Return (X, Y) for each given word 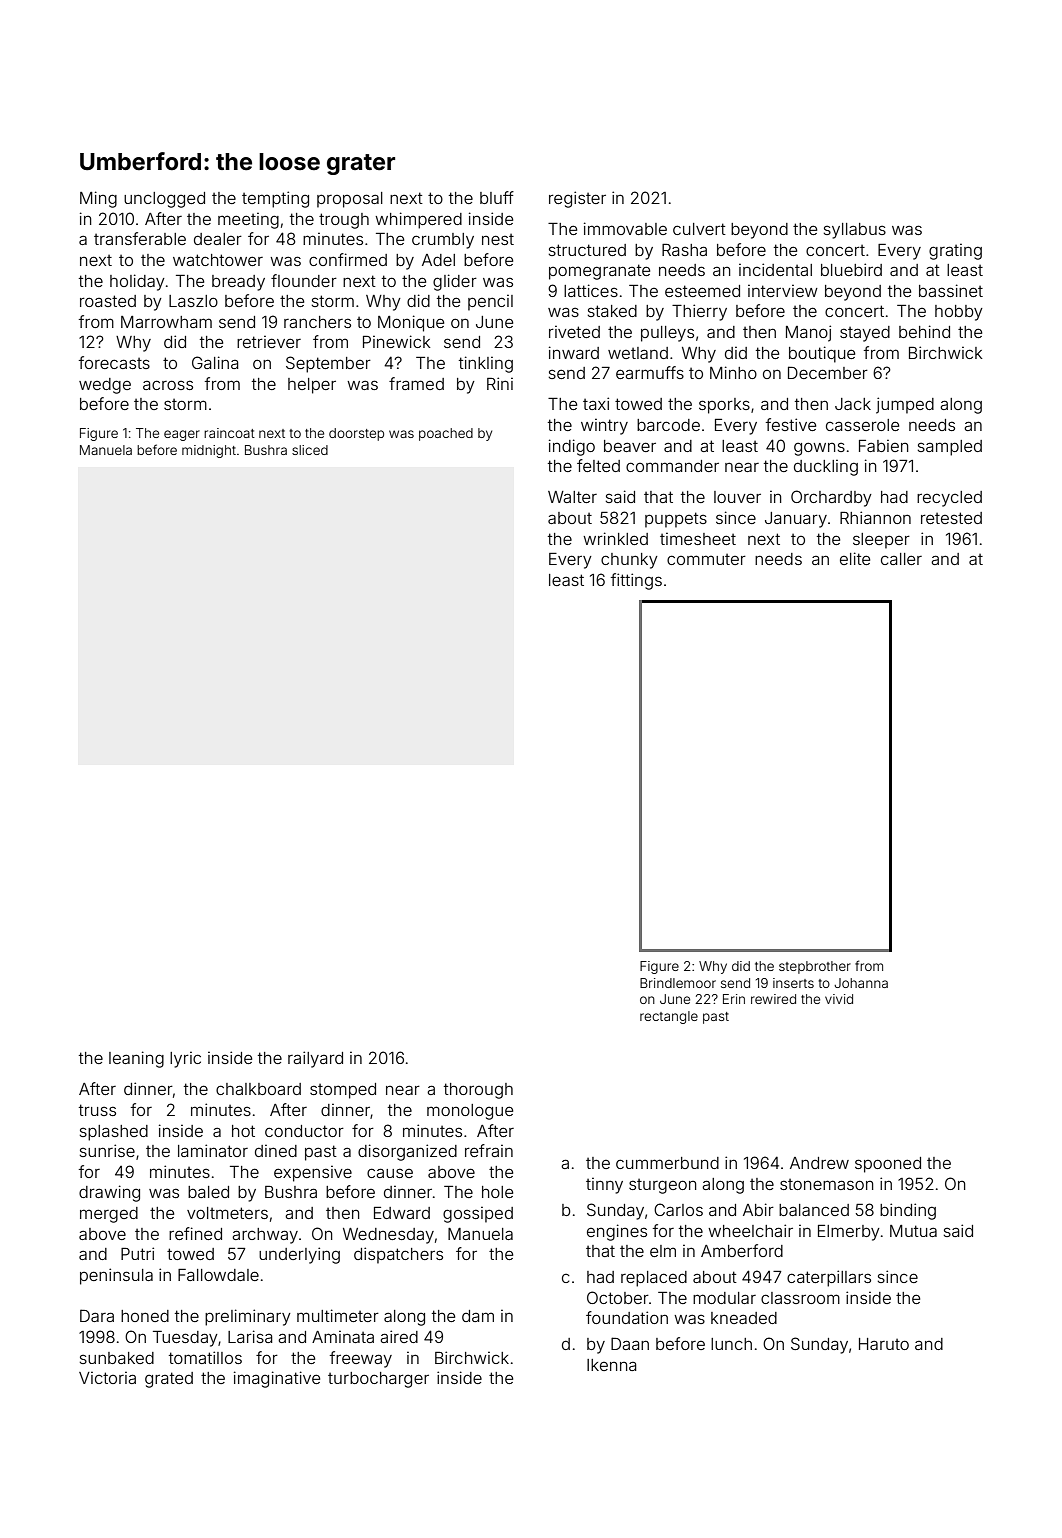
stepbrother (815, 967)
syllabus (855, 231)
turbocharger (378, 1380)
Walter (572, 497)
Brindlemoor (678, 983)
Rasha (684, 250)
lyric (185, 1060)
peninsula (116, 1276)
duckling (826, 468)
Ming (98, 199)
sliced (310, 450)
